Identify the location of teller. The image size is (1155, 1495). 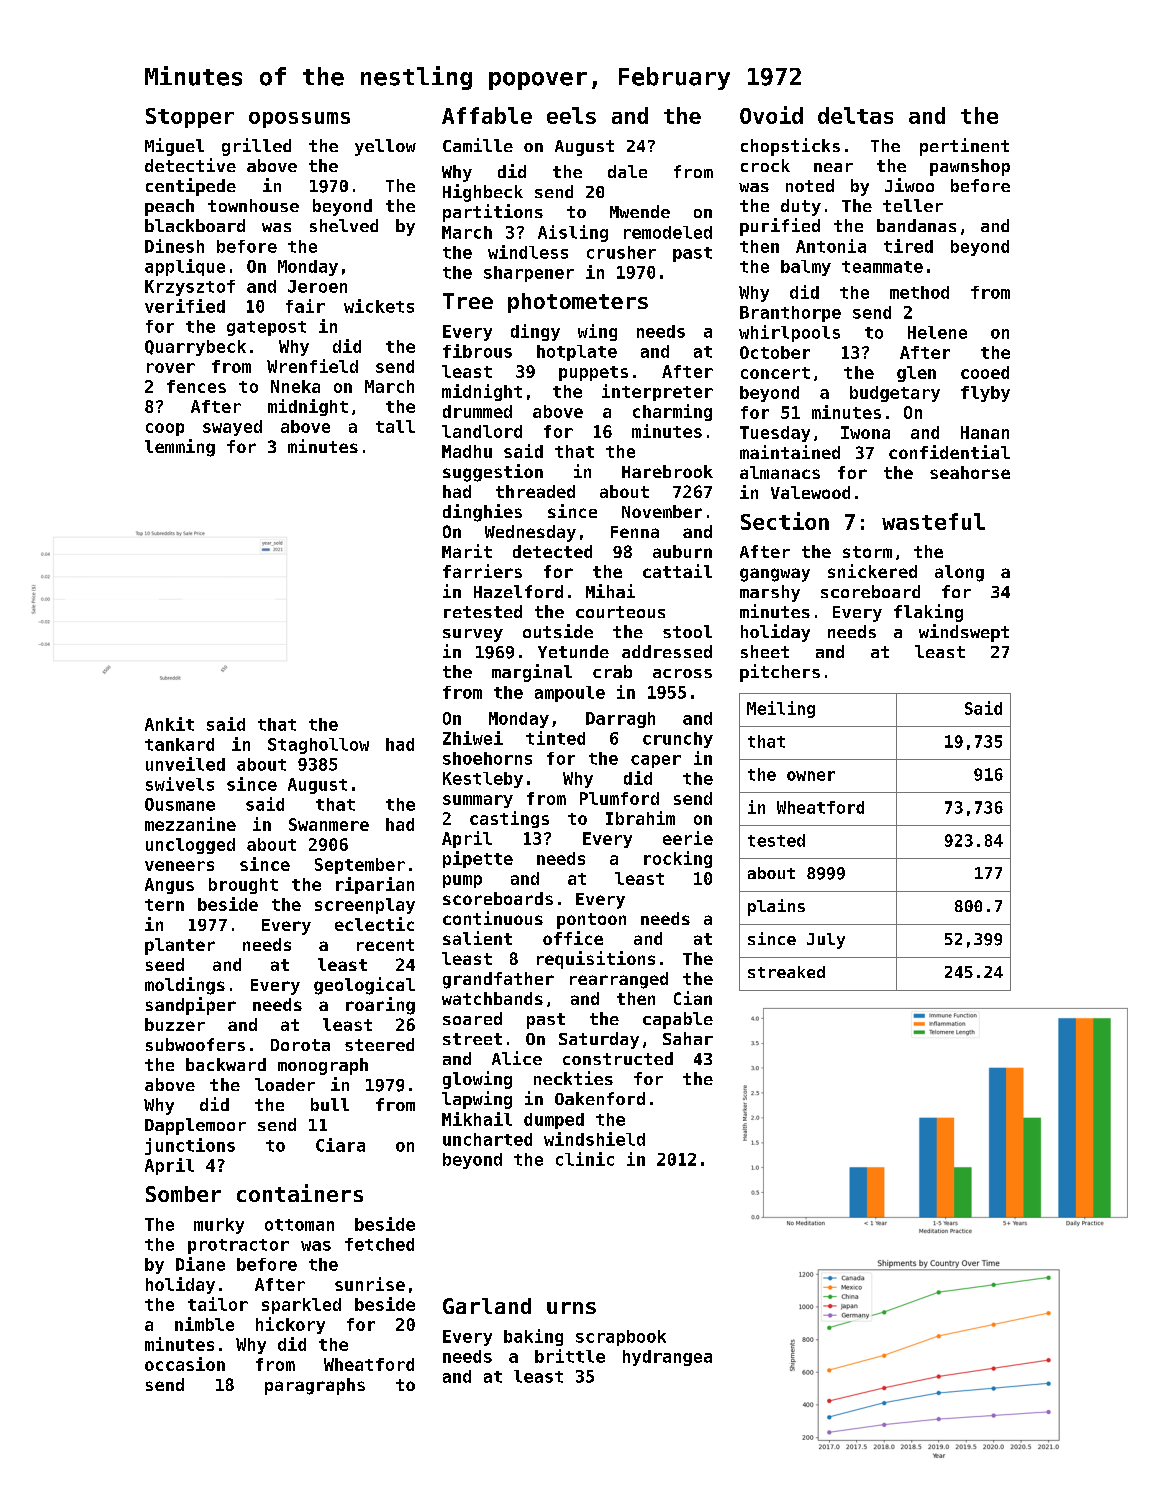
(913, 205).
